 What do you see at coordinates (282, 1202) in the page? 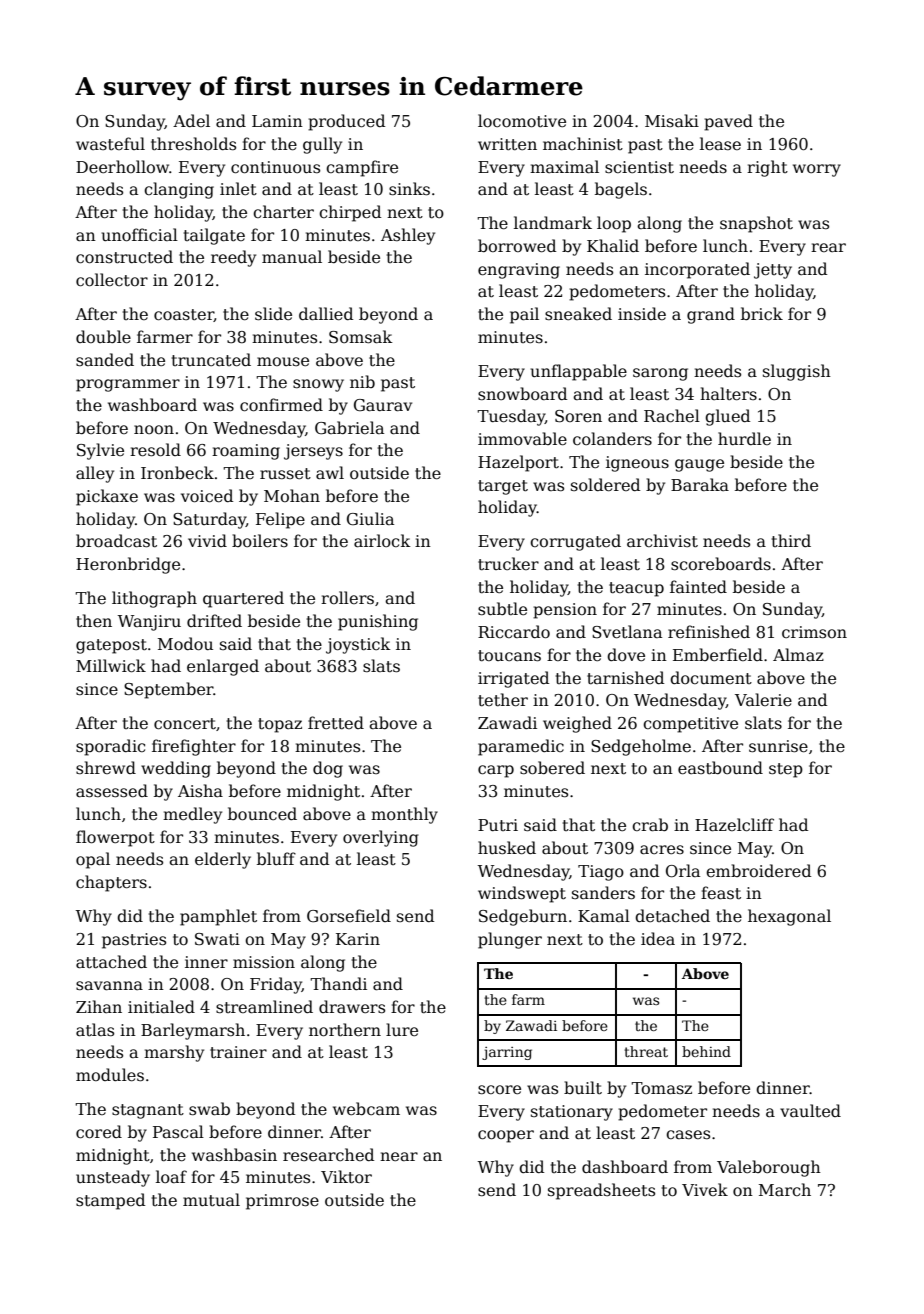
I see `primrose` at bounding box center [282, 1202].
